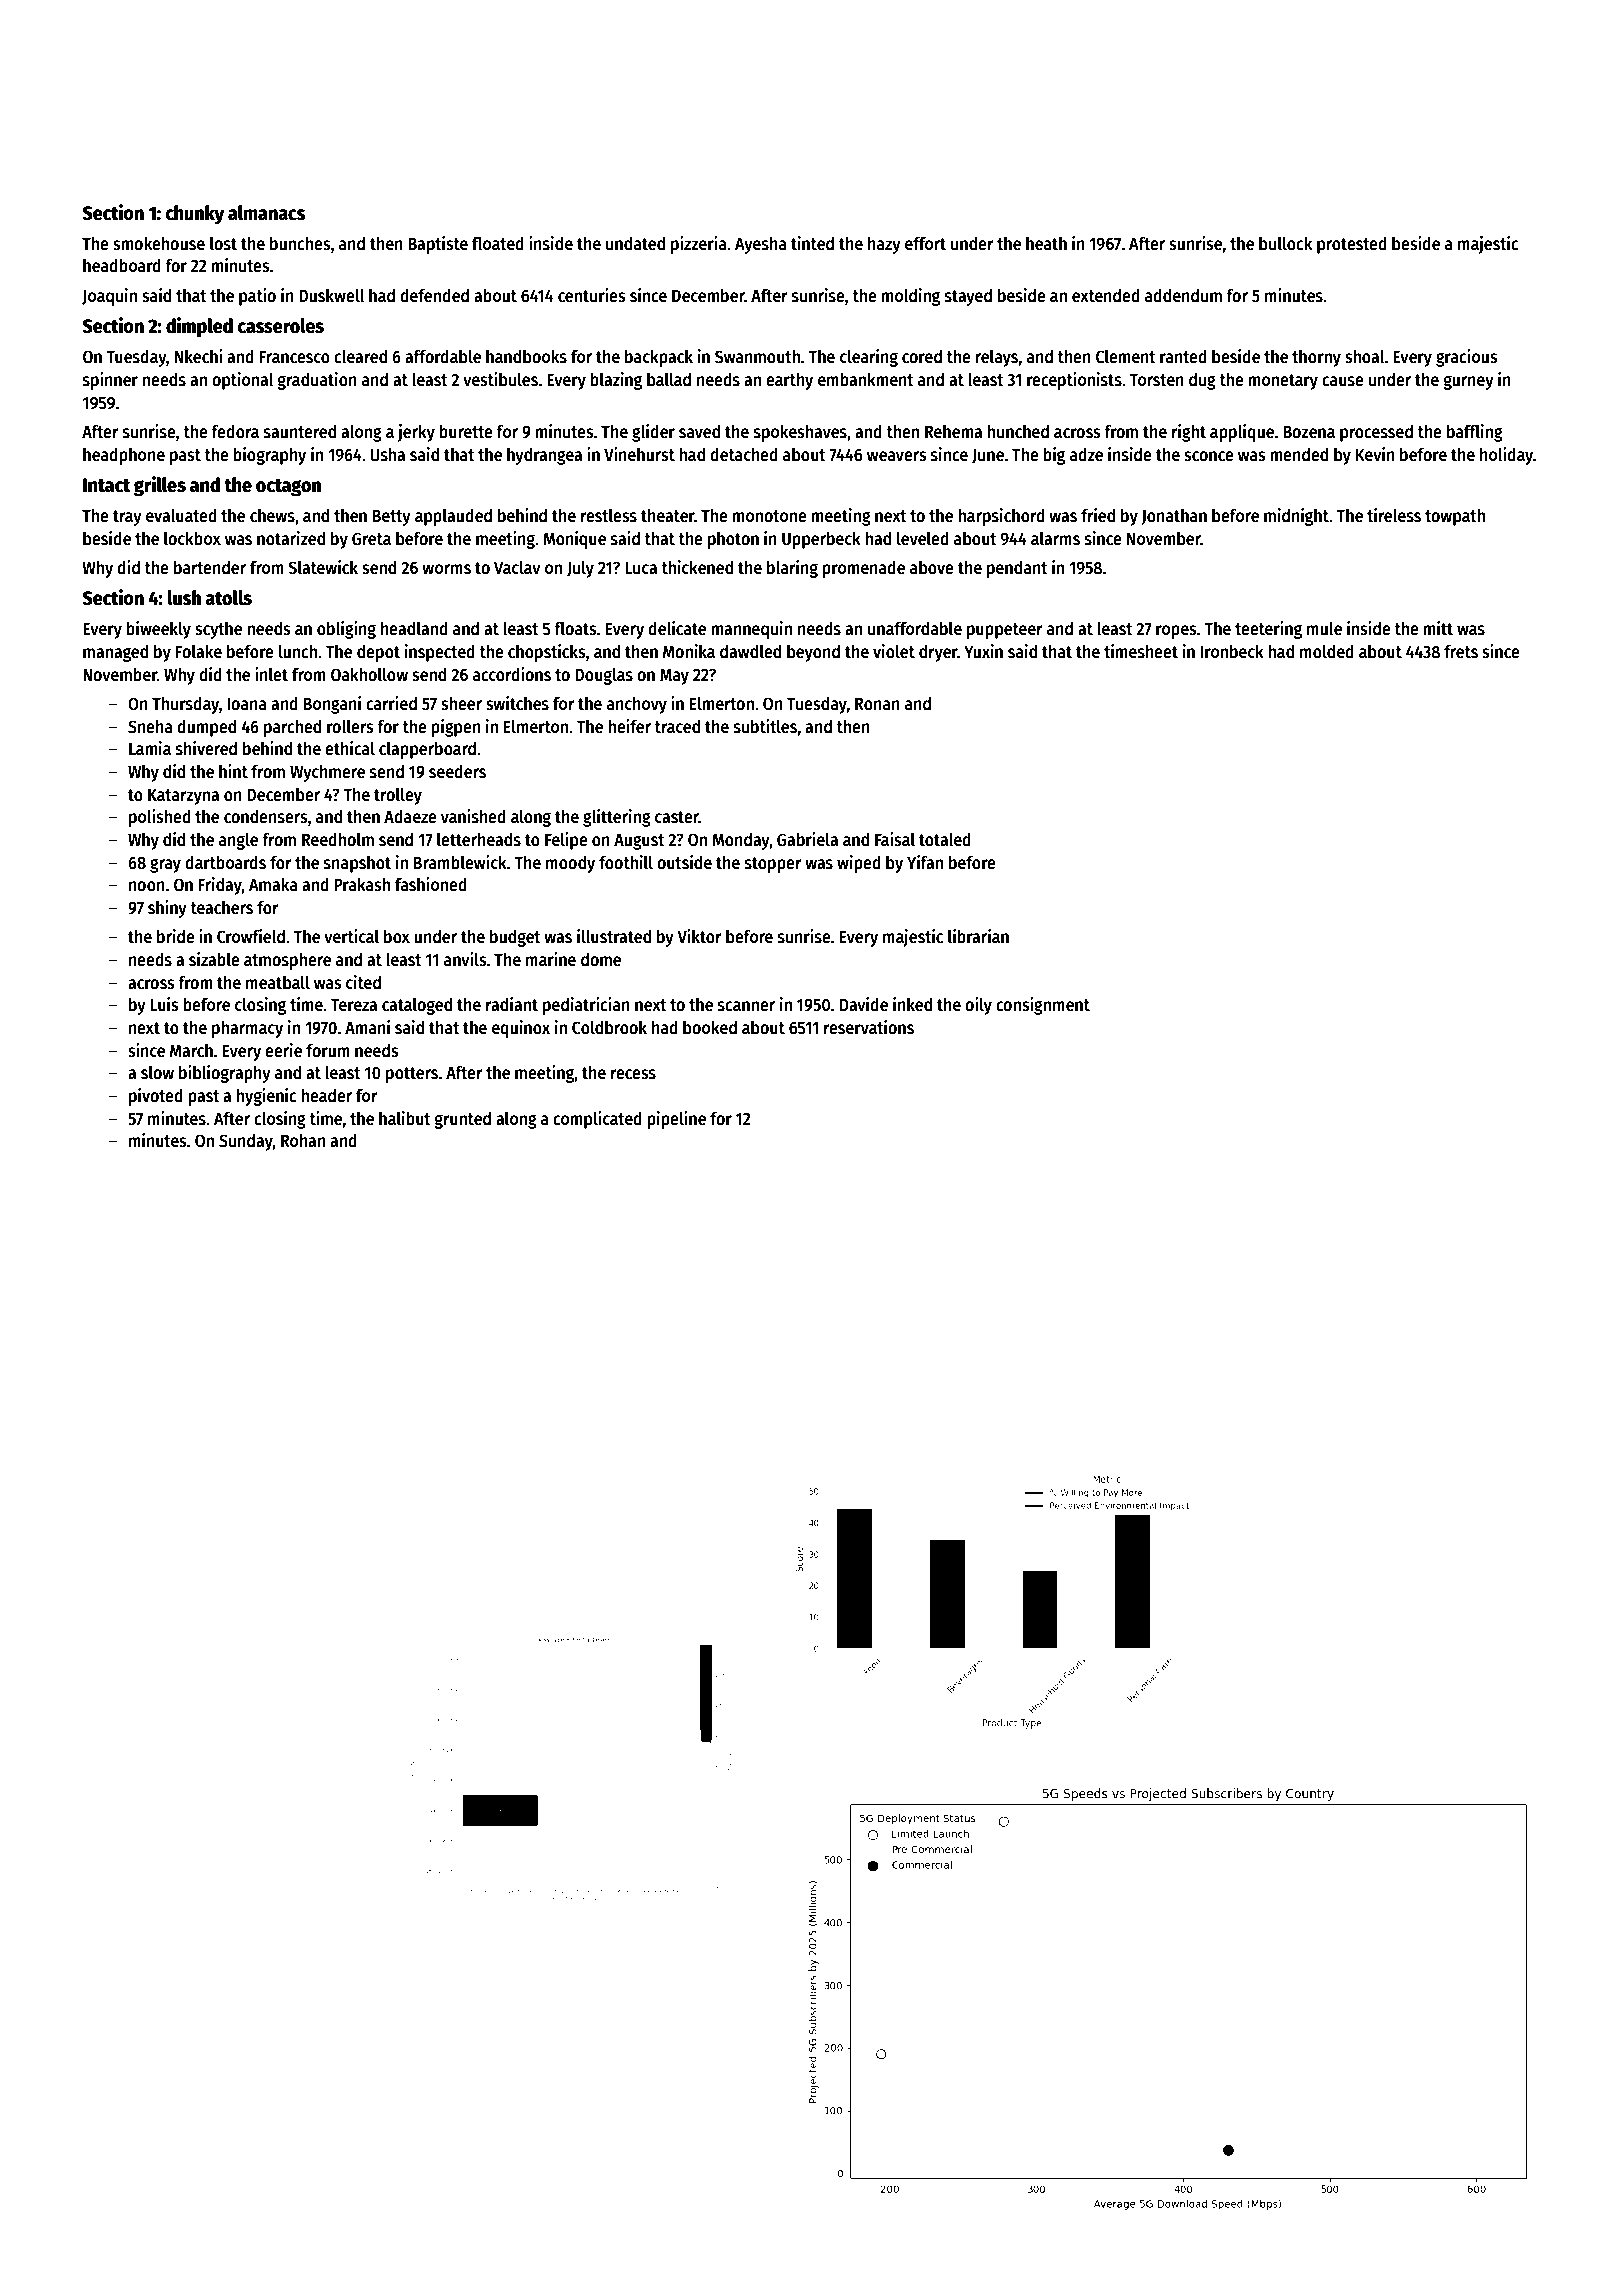 Image resolution: width=1620 pixels, height=2292 pixels. What do you see at coordinates (676, 1120) in the screenshot?
I see `pipeline` at bounding box center [676, 1120].
